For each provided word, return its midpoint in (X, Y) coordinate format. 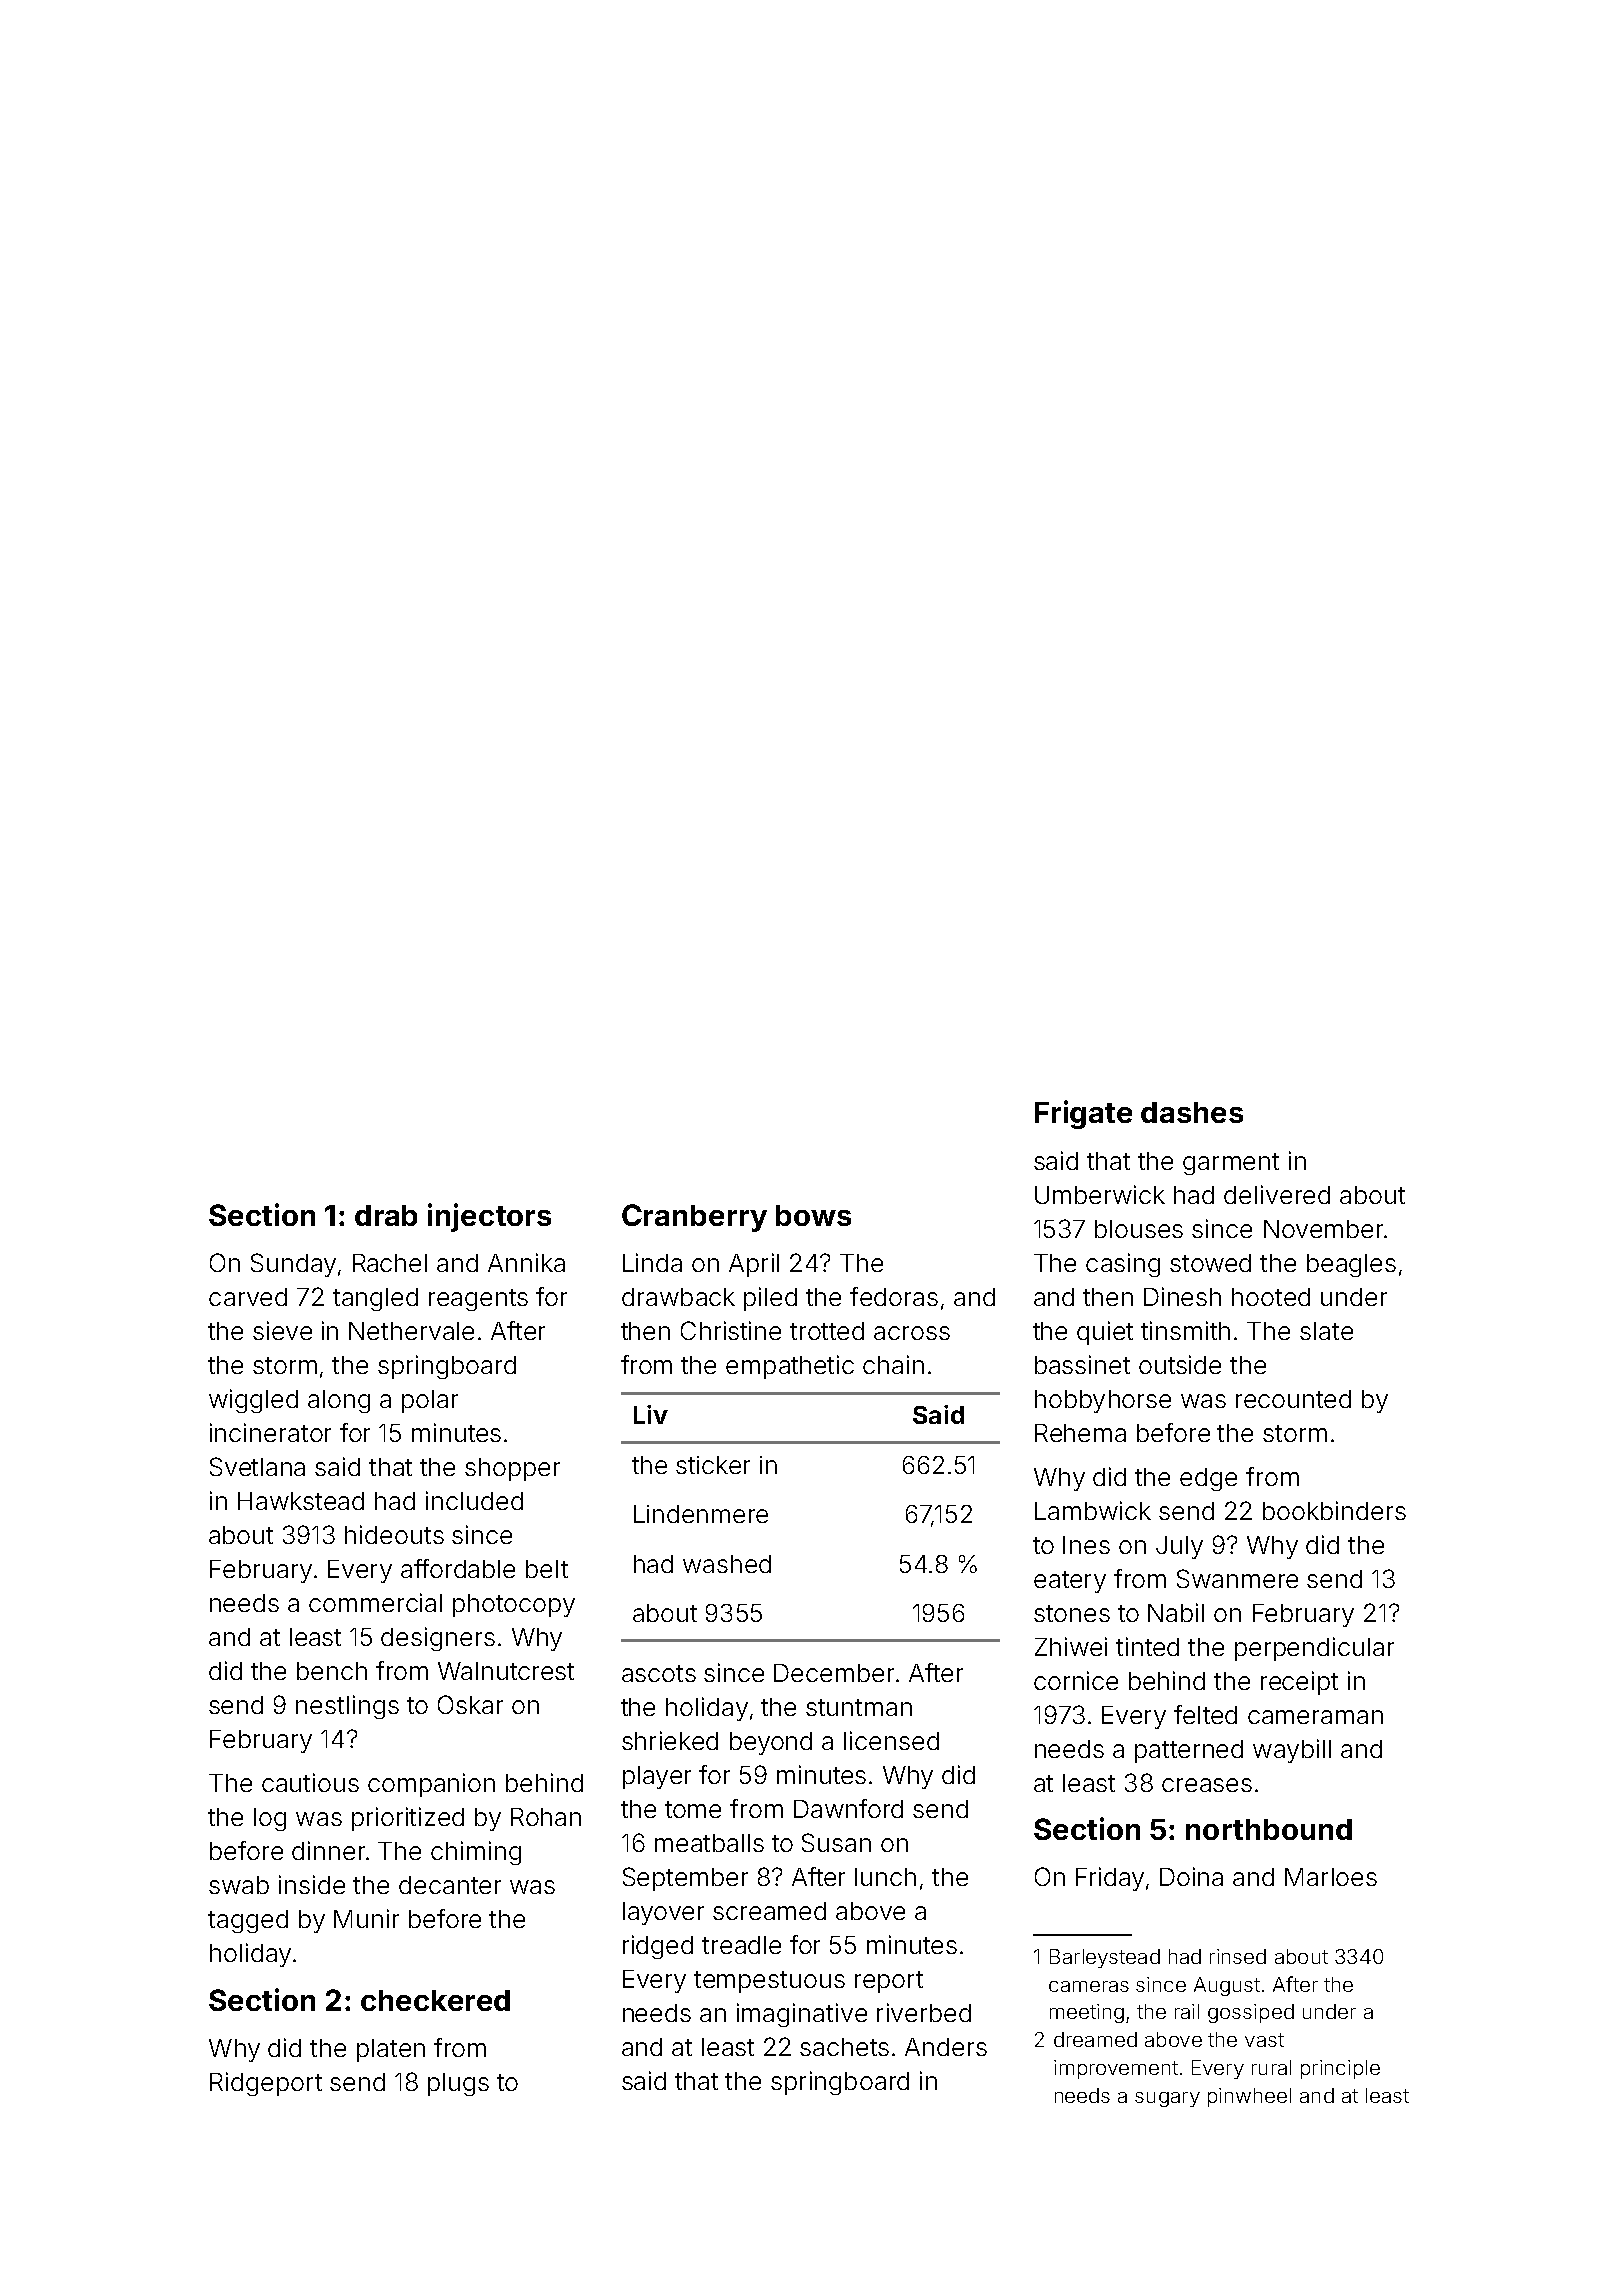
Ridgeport (266, 2084)
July (1179, 1547)
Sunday (293, 1265)
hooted (1271, 1297)
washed (727, 1564)
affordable (458, 1568)
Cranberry (694, 1218)
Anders (946, 2047)
